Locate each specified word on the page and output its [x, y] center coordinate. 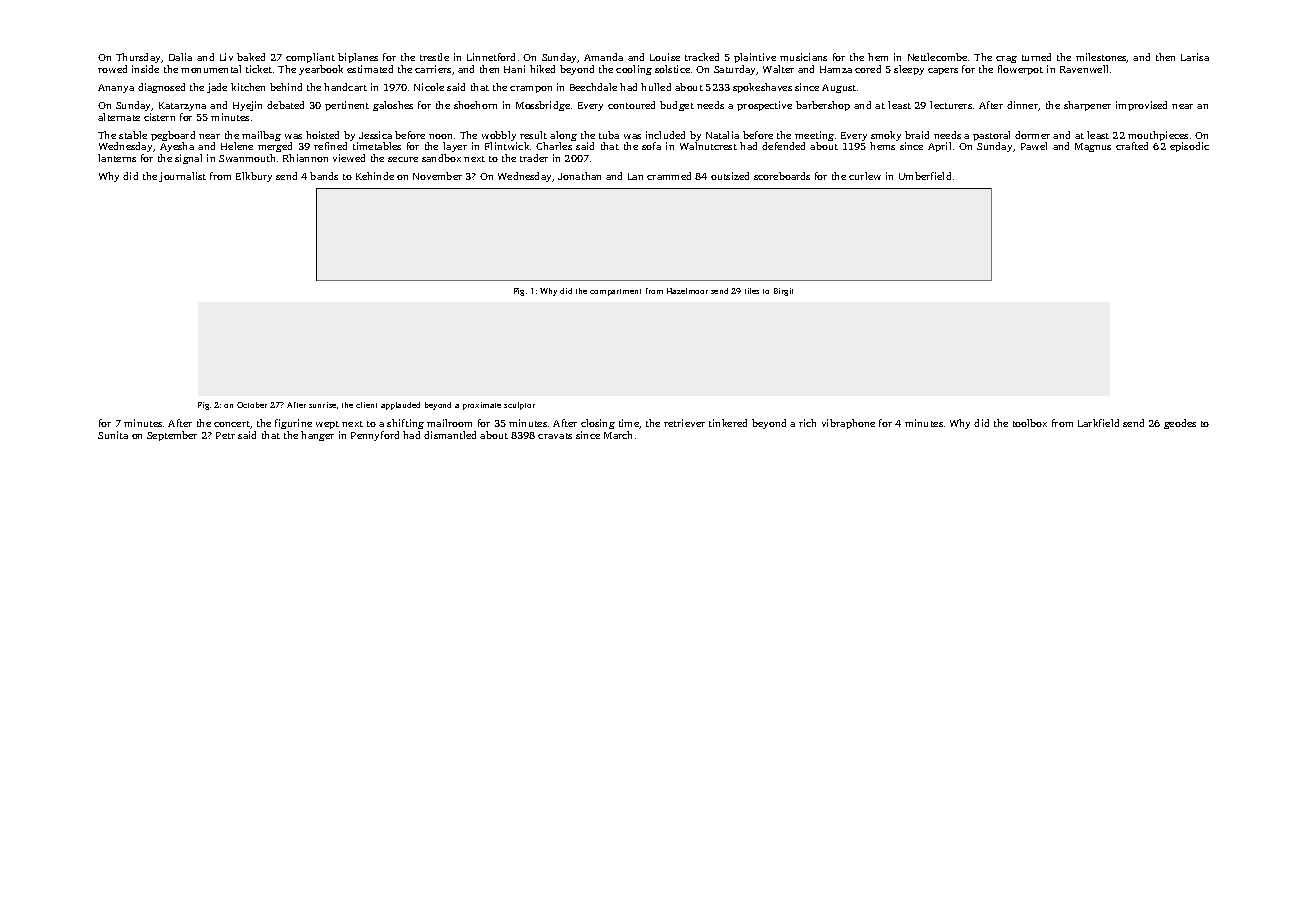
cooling [634, 70]
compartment [615, 292]
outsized [730, 176]
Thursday [138, 58]
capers [943, 71]
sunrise [322, 405]
